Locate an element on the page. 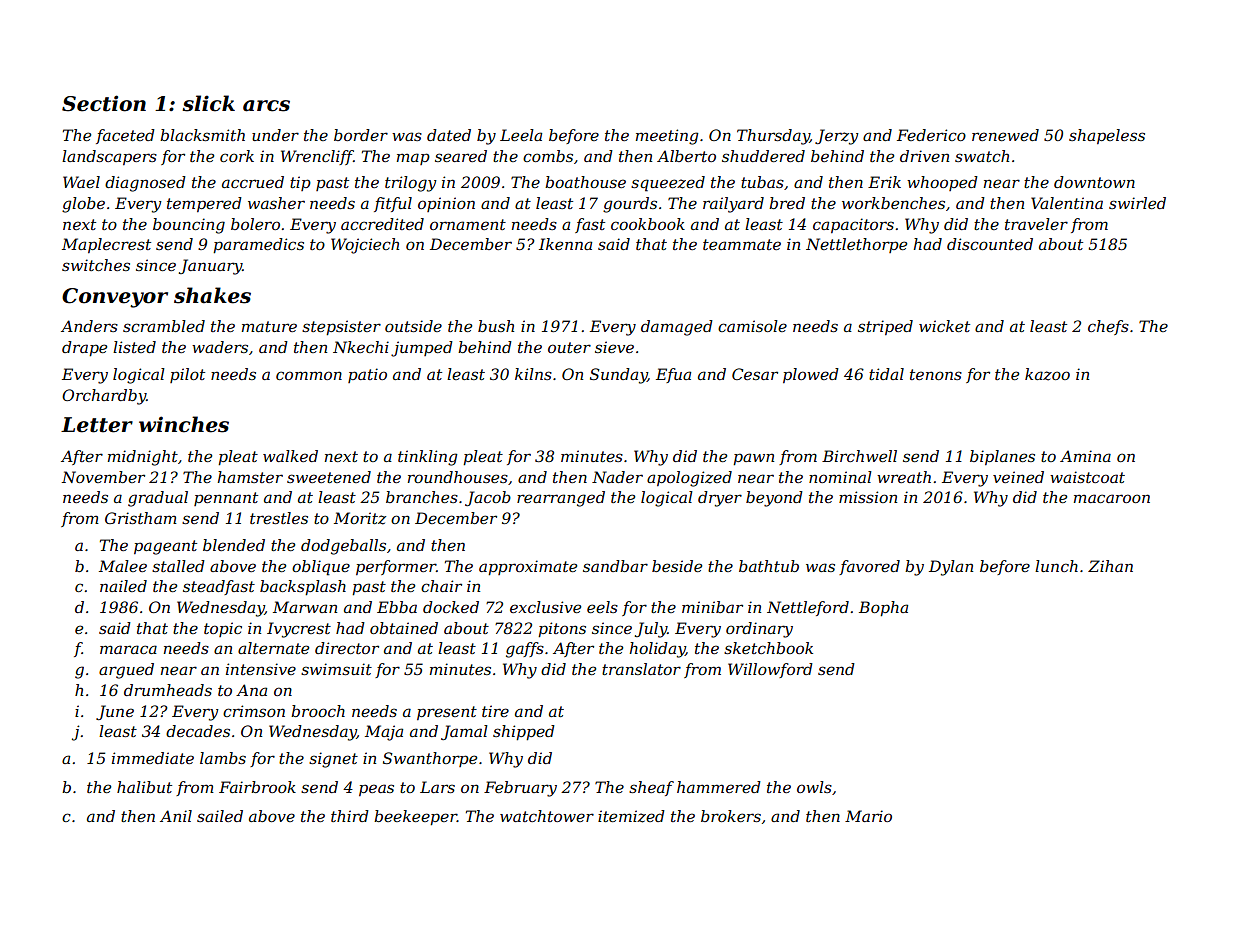  Ikenna is located at coordinates (565, 244).
